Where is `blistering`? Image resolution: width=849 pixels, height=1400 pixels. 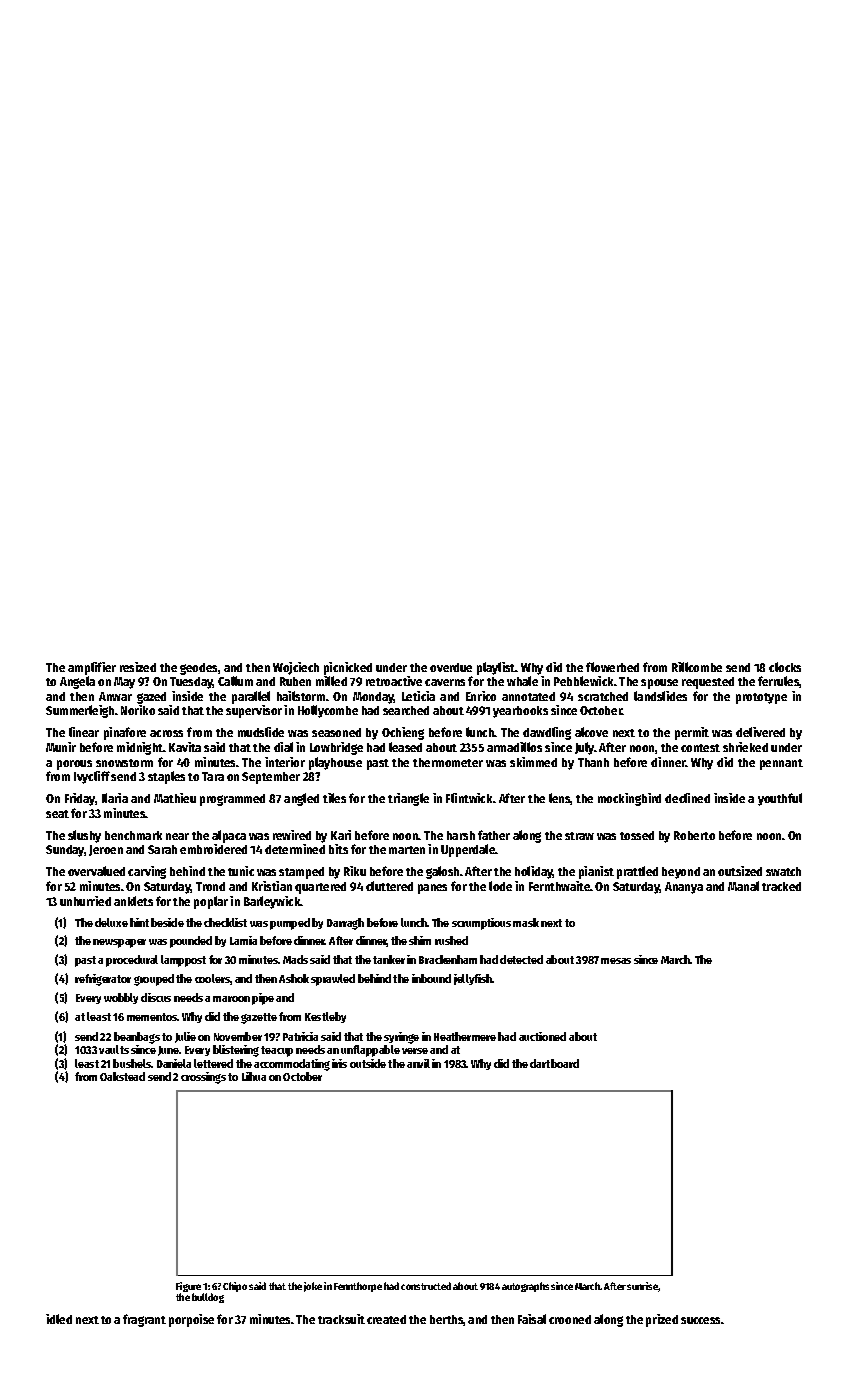
blistering is located at coordinates (236, 1051).
